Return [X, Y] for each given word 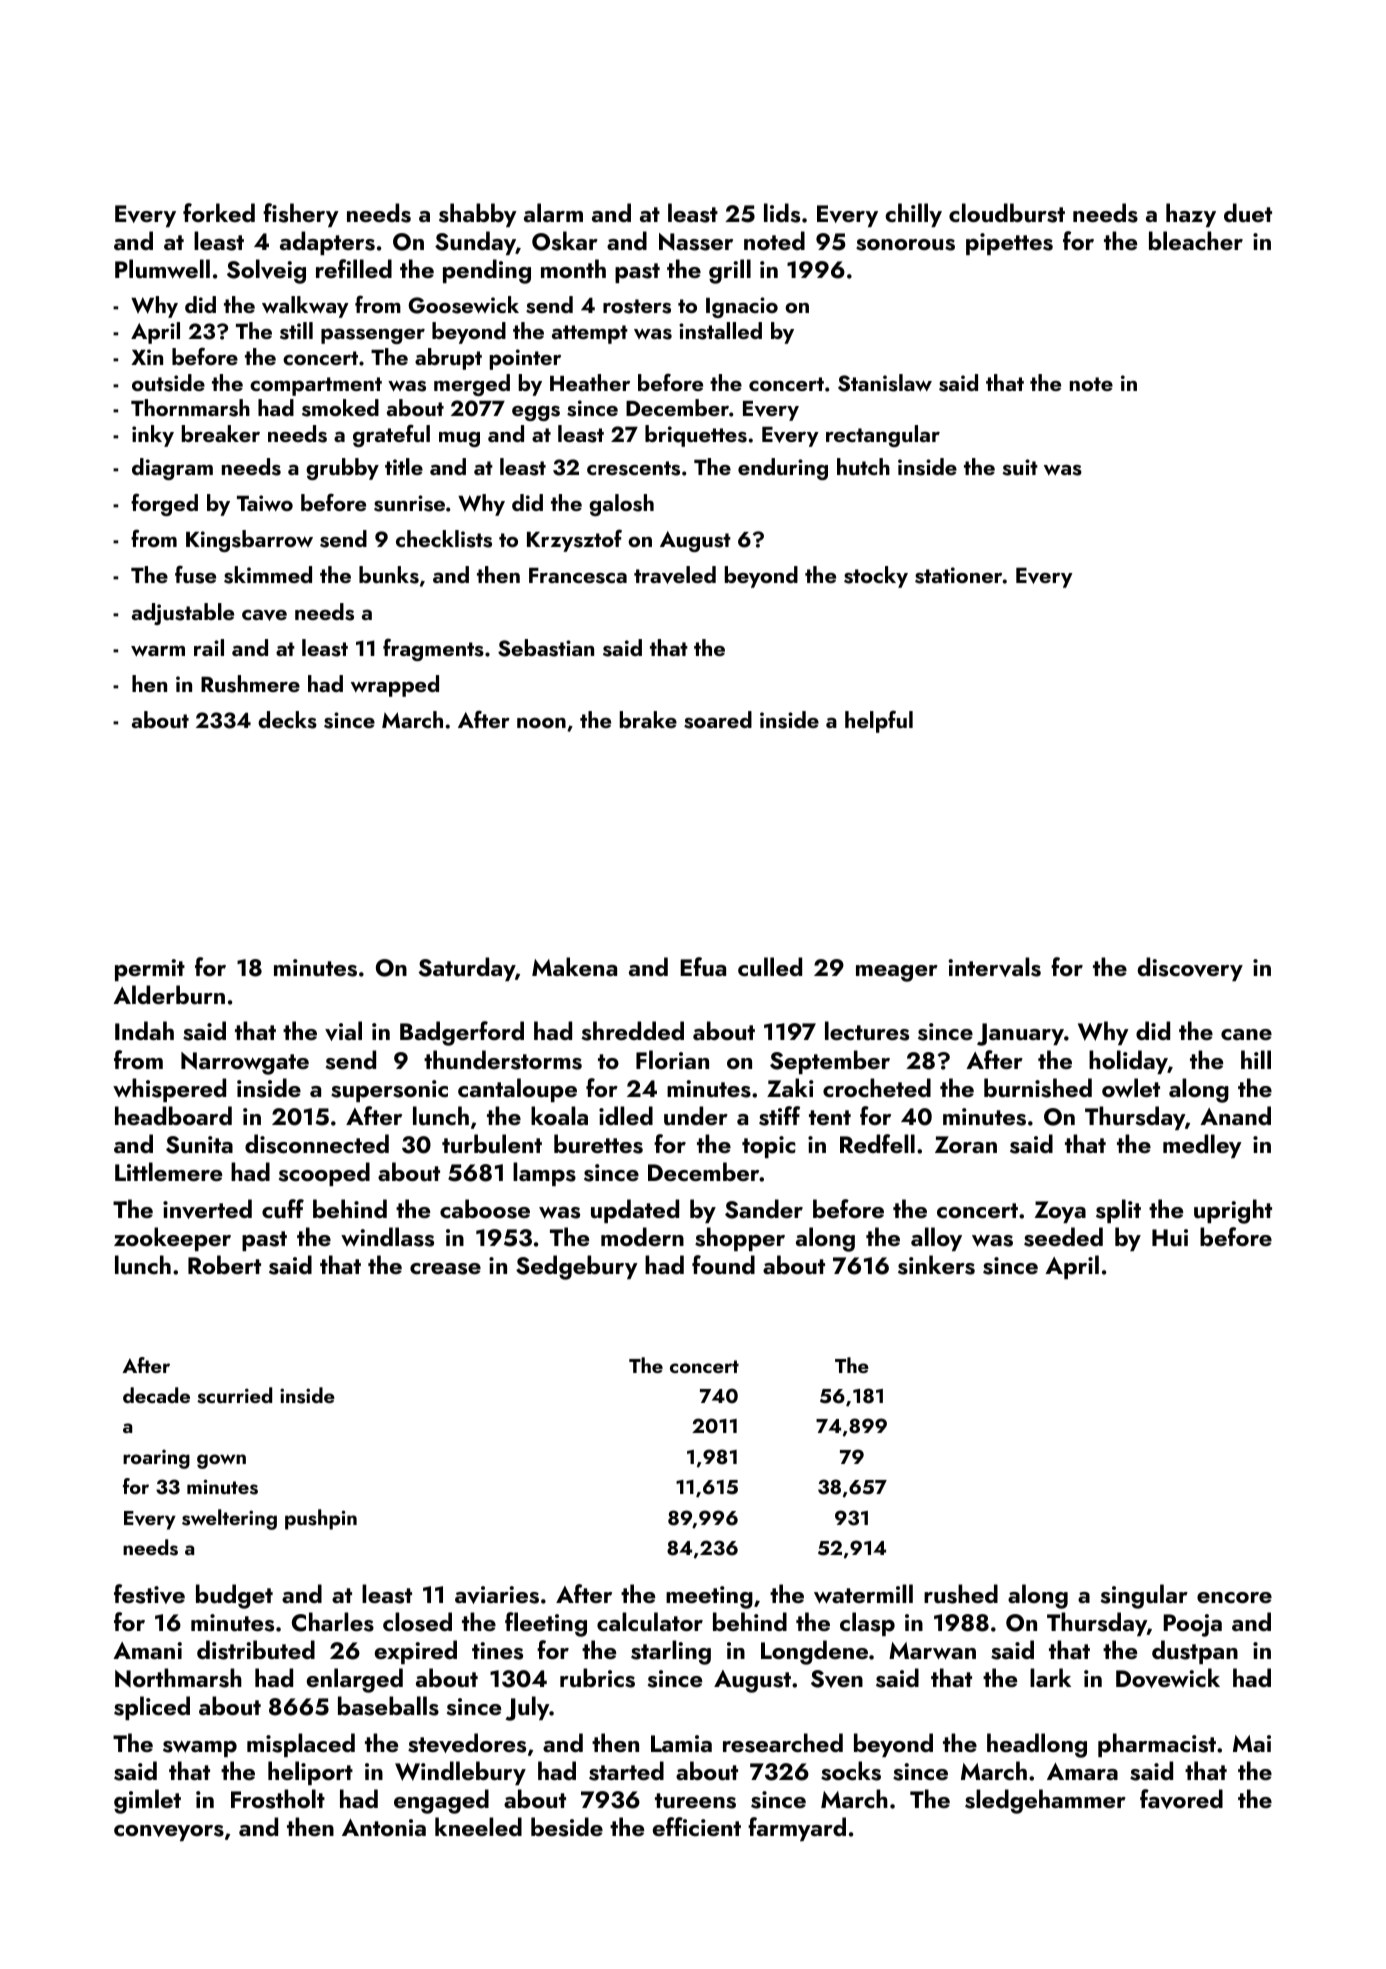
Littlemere [168, 1171]
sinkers [936, 1265]
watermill [863, 1593]
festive [149, 1594]
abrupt [448, 359]
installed [720, 331]
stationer [959, 575]
